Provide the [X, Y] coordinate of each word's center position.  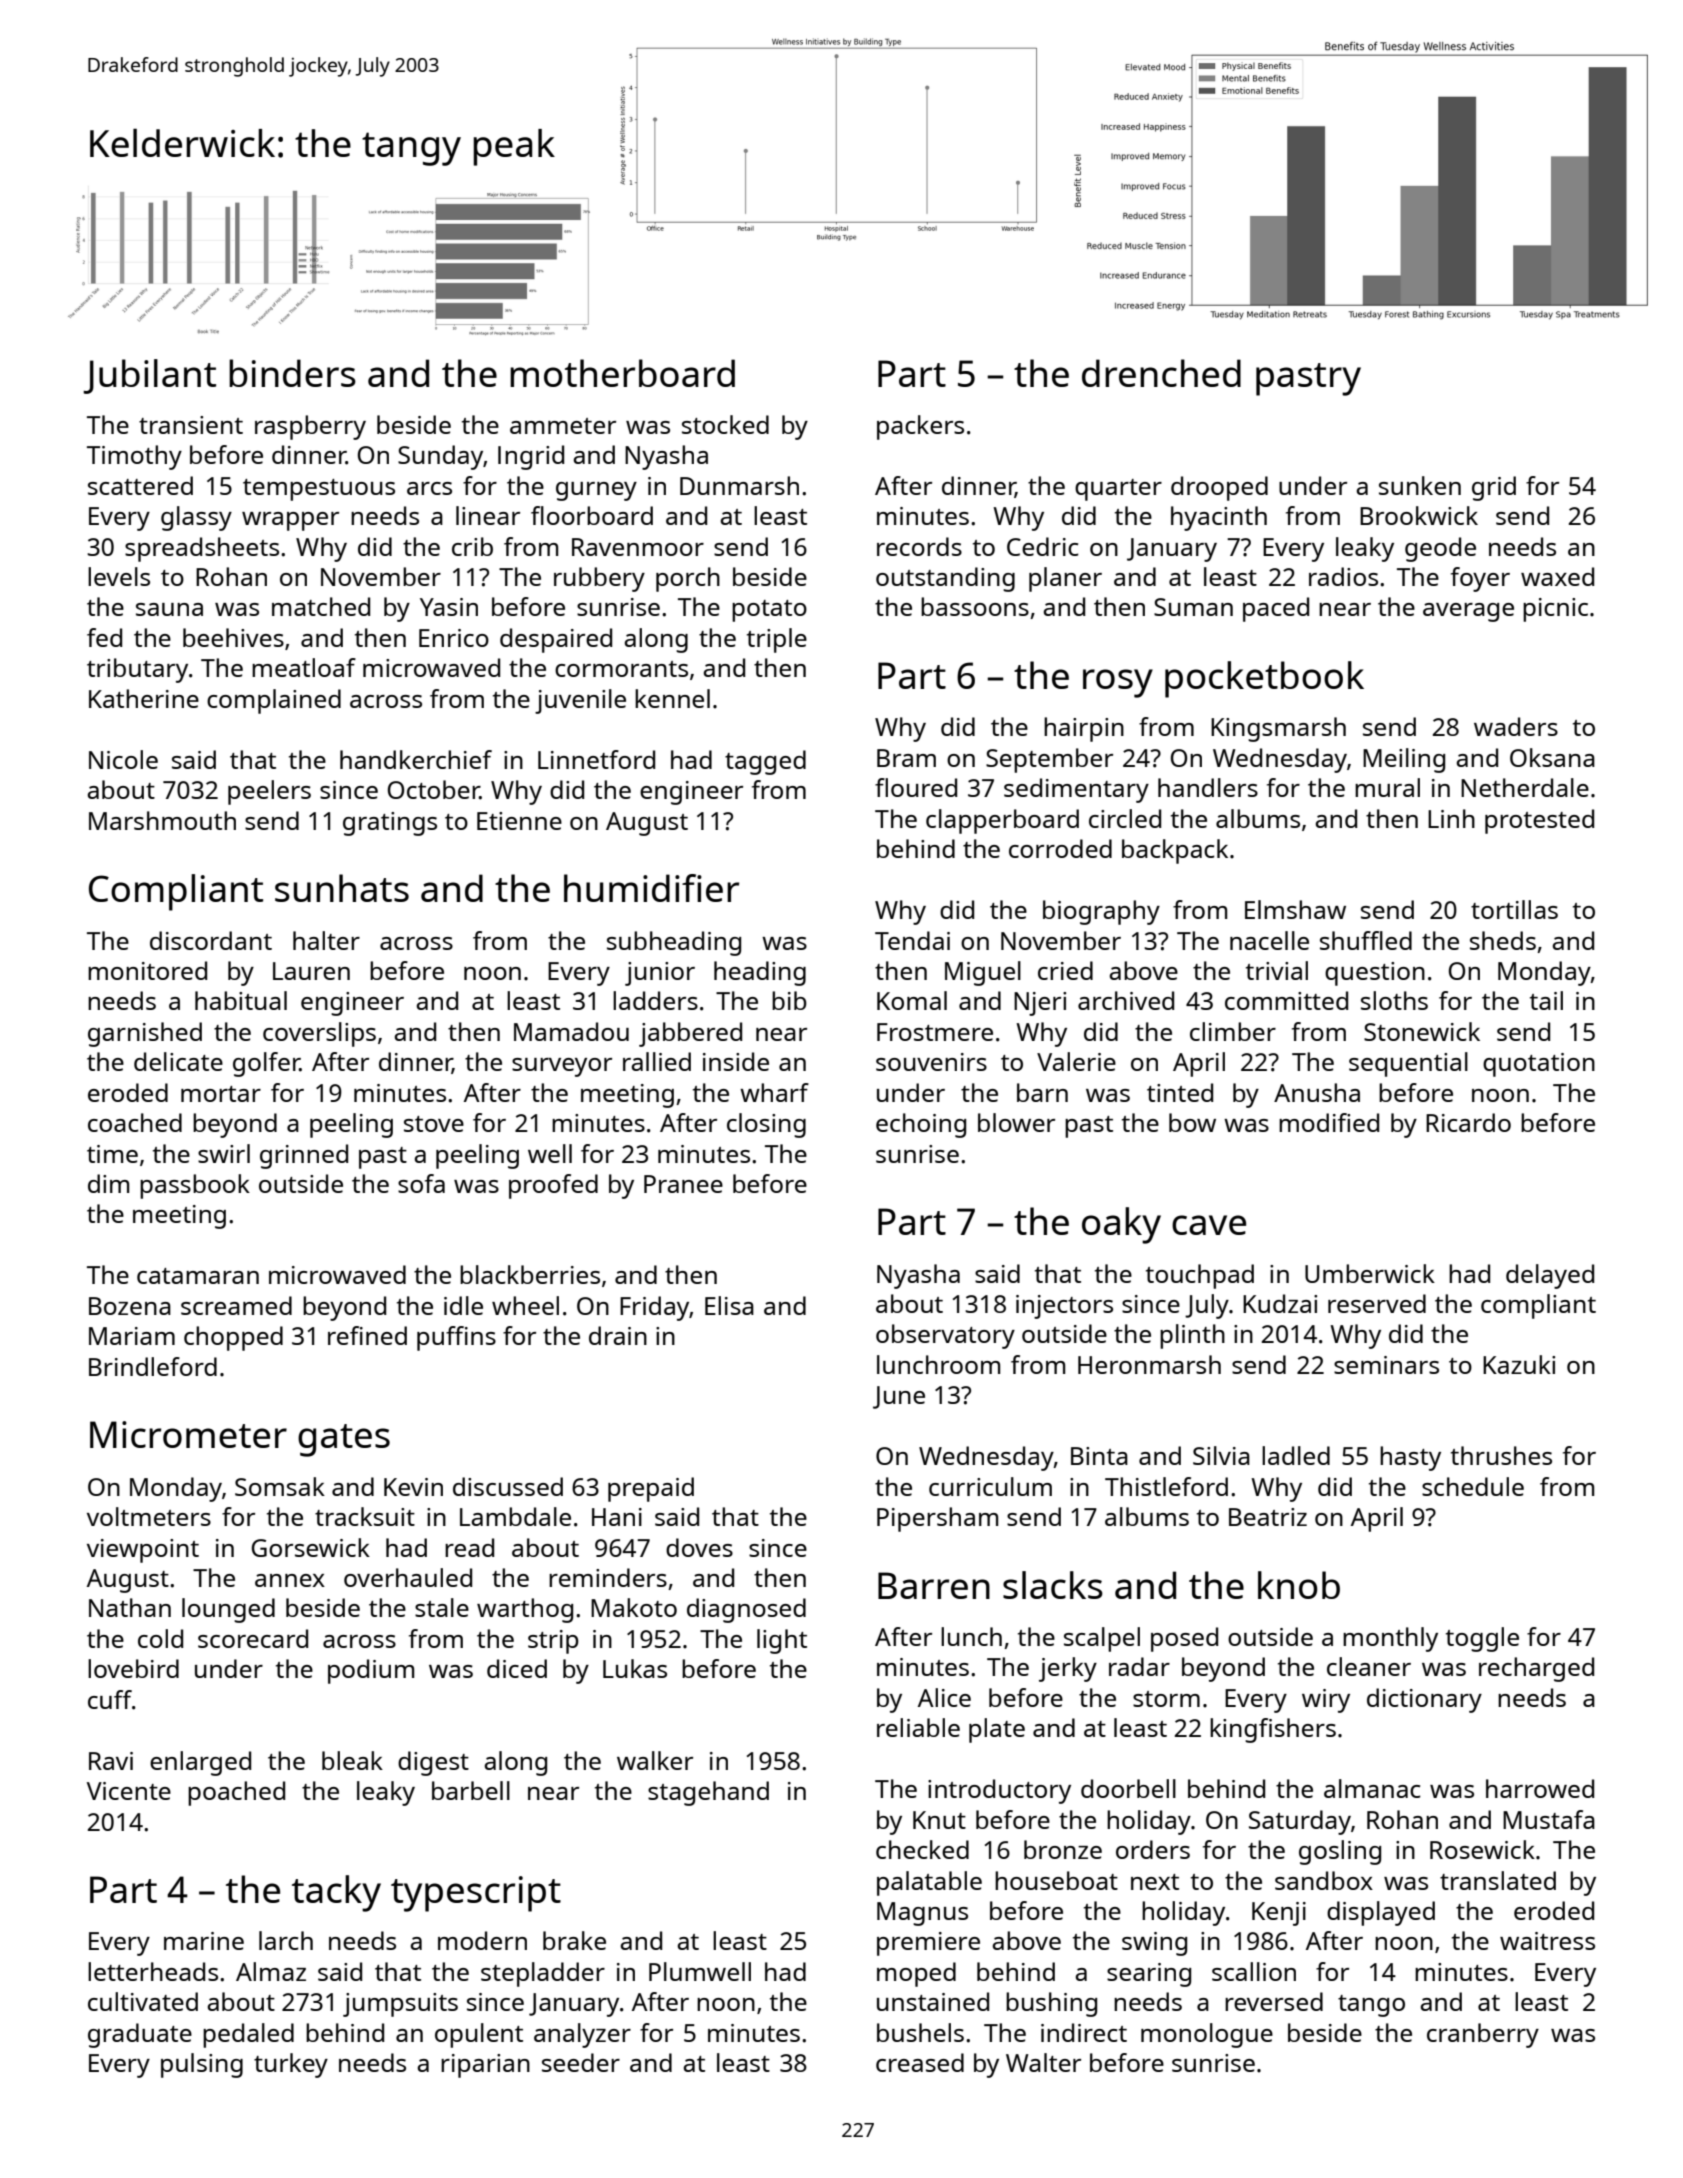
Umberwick [1370, 1273]
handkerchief [416, 759]
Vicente [129, 1791]
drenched [1161, 373]
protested [1539, 821]
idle [463, 1305]
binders [292, 373]
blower [1016, 1122]
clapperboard [1002, 821]
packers [920, 427]
